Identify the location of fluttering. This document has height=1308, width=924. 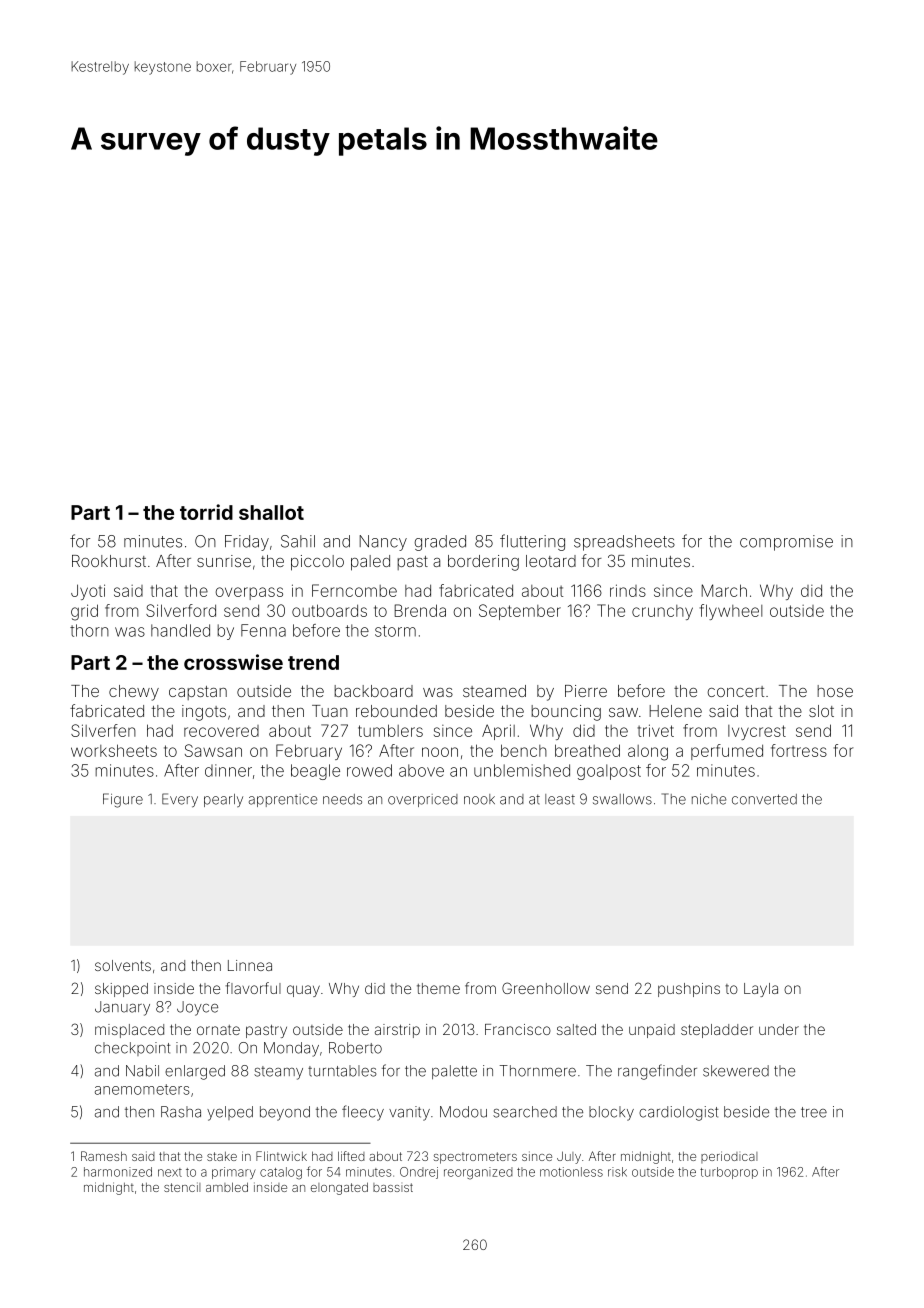
(532, 542).
